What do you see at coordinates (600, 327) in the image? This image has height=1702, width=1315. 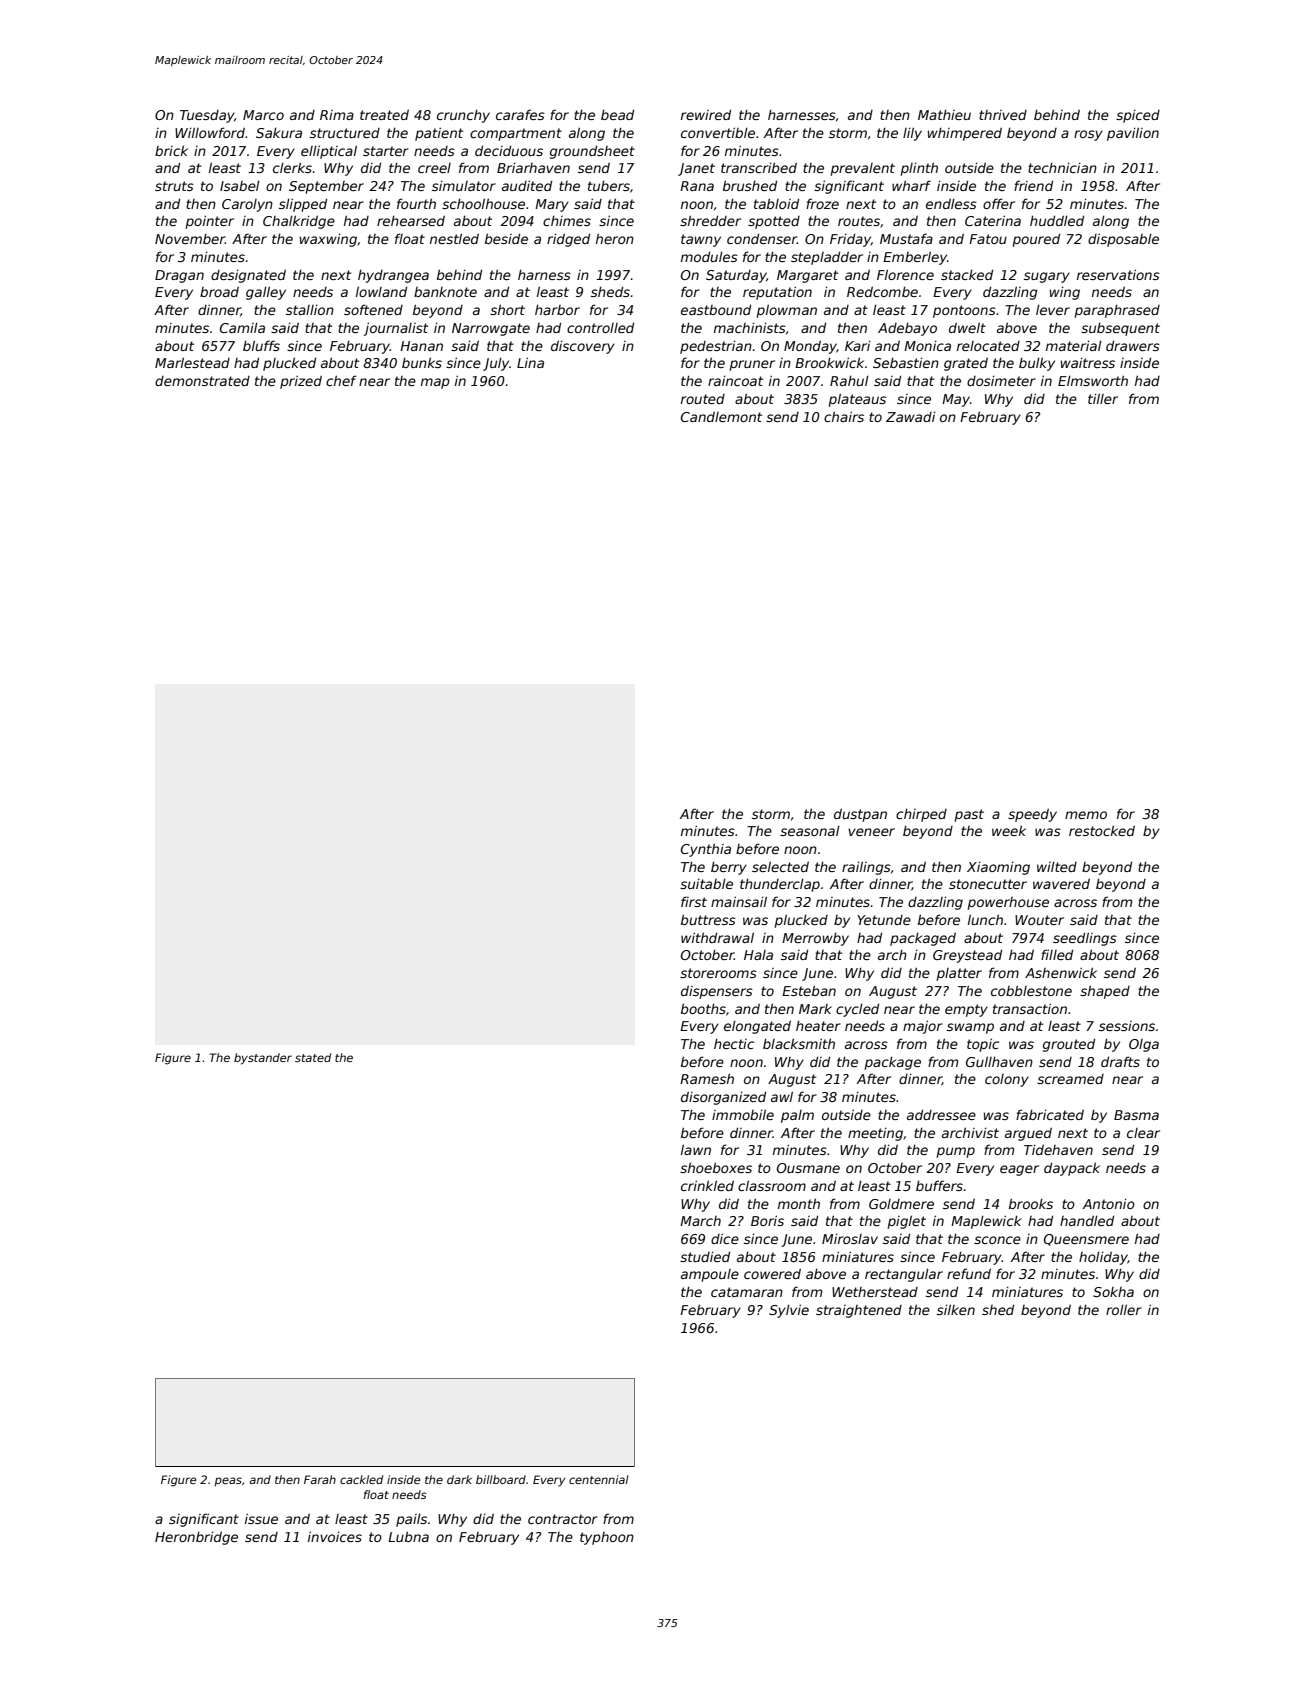 I see `controlled` at bounding box center [600, 327].
